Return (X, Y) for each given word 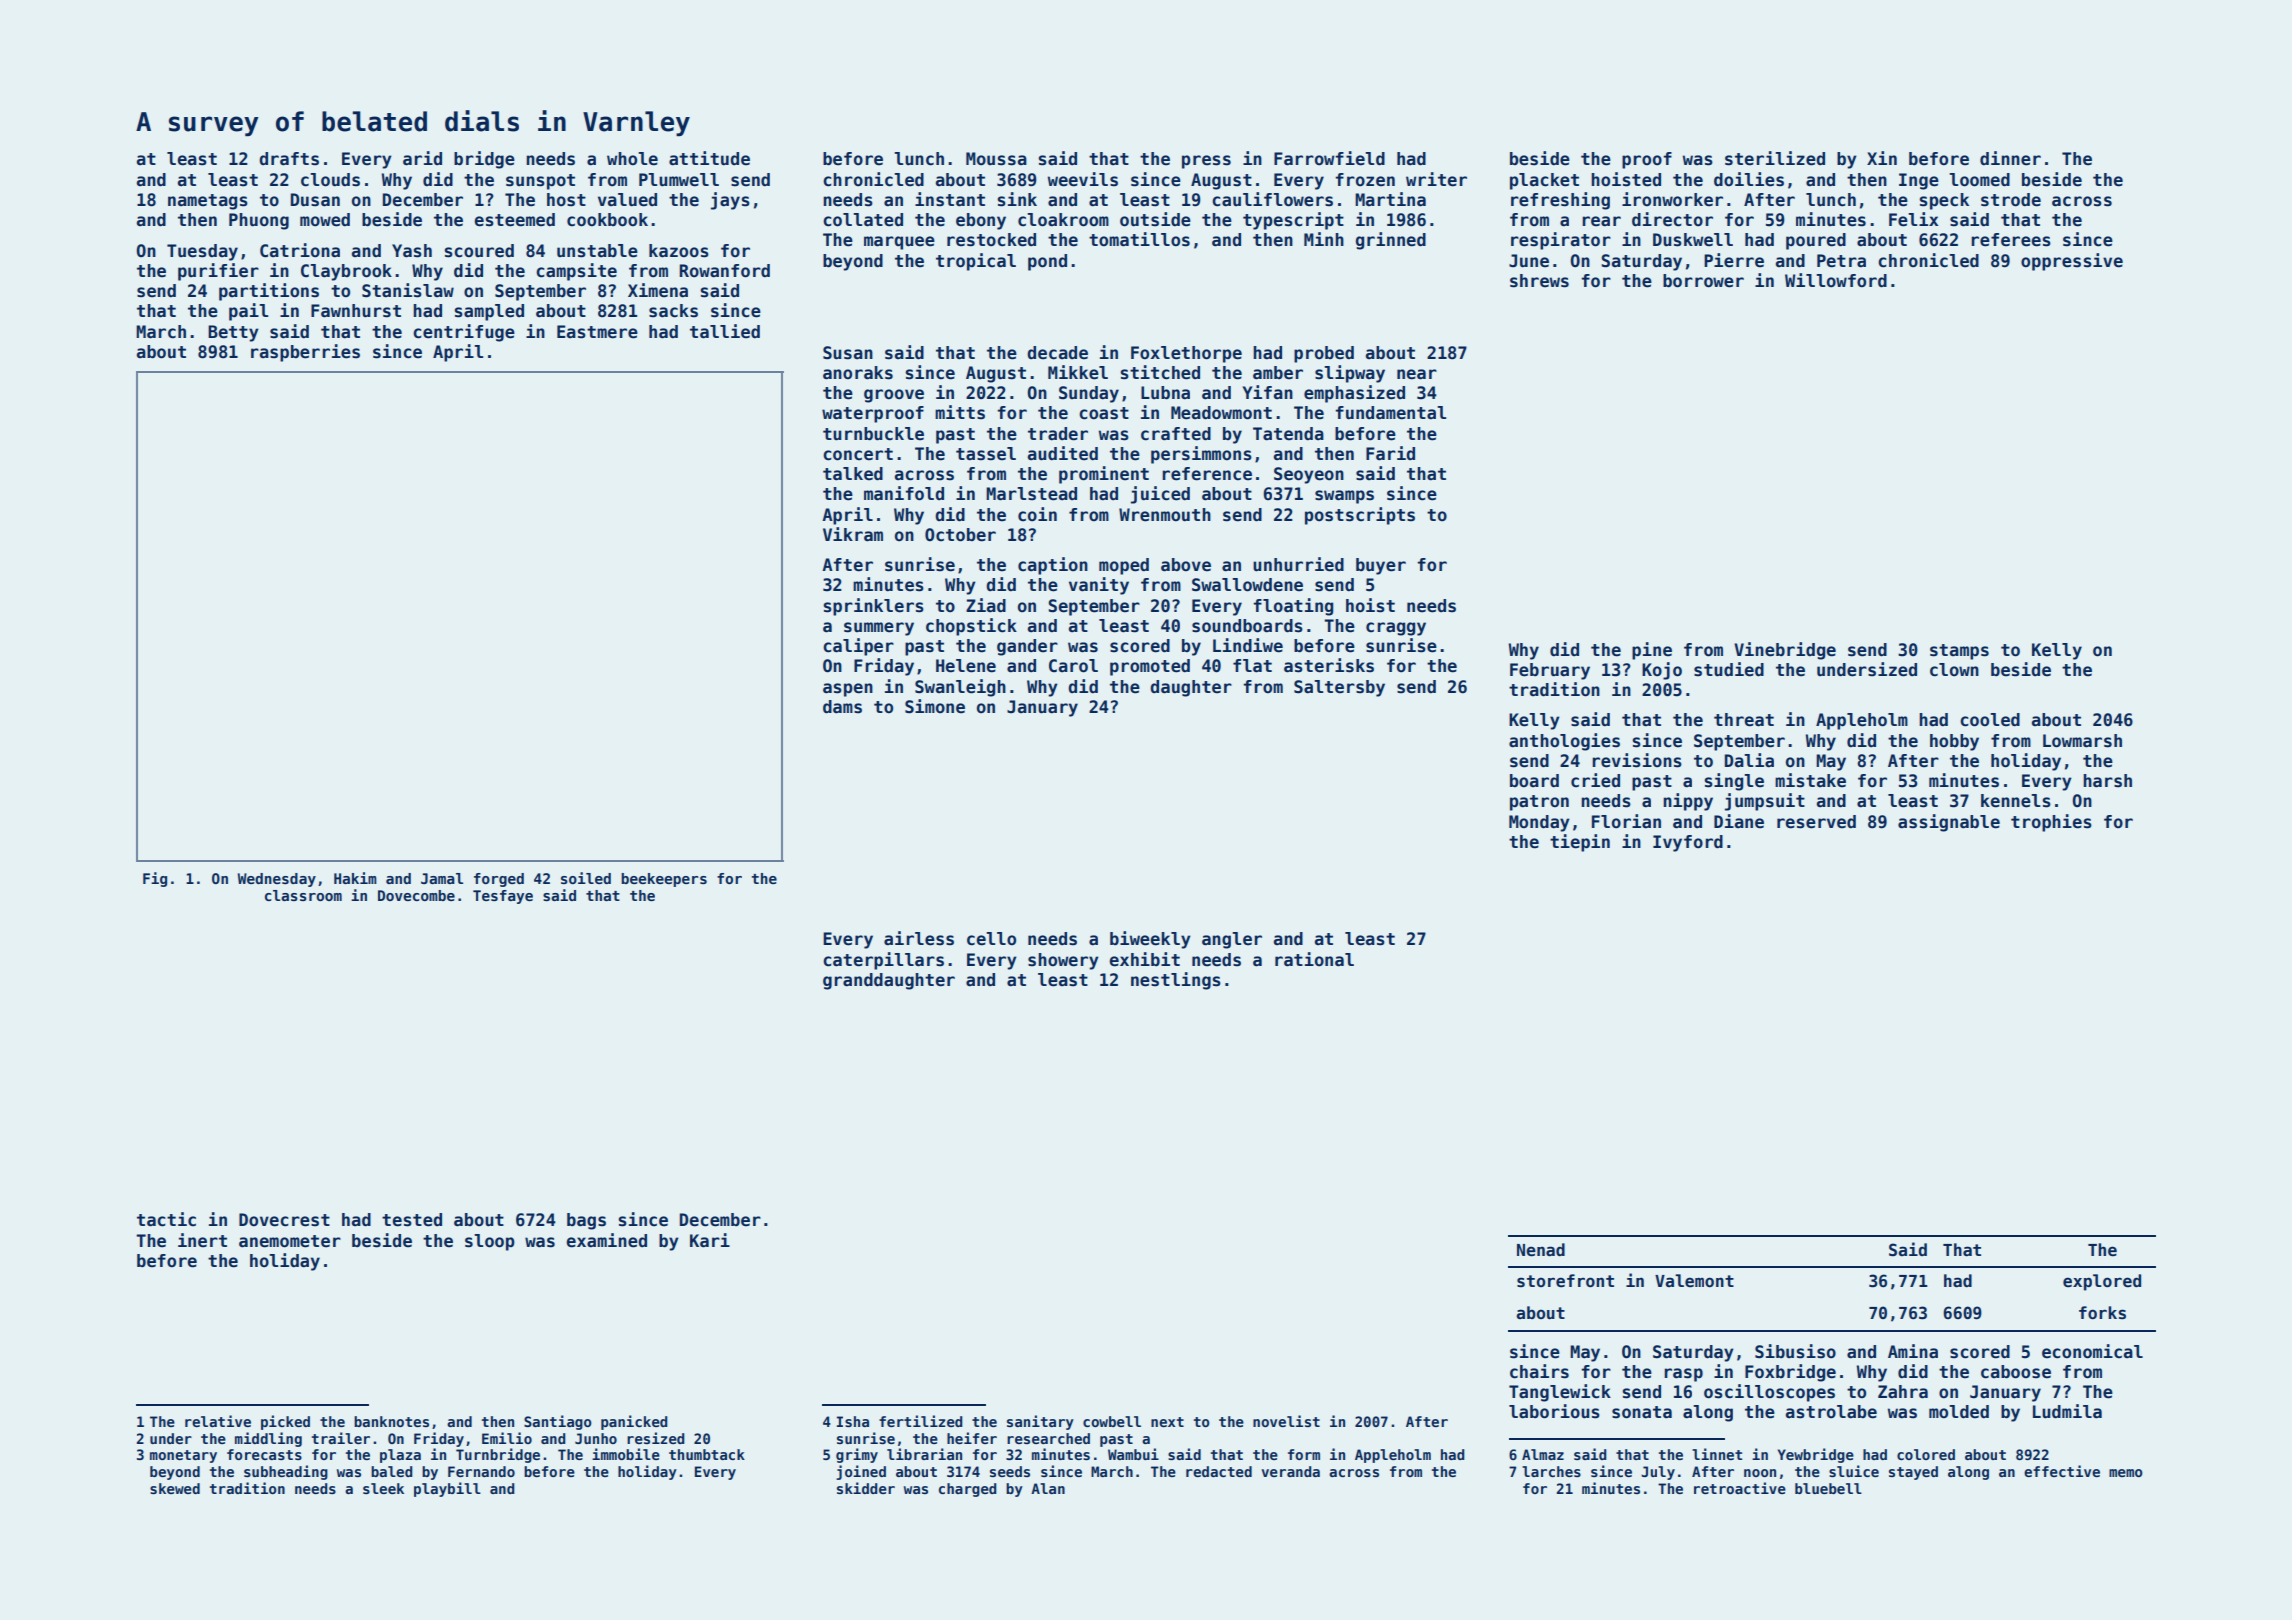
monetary (183, 1456)
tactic (166, 1219)
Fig (155, 879)
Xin (1882, 158)
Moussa (996, 159)
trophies (2051, 823)
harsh (2108, 781)
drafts (289, 159)
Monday (1539, 823)
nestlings (1176, 981)
